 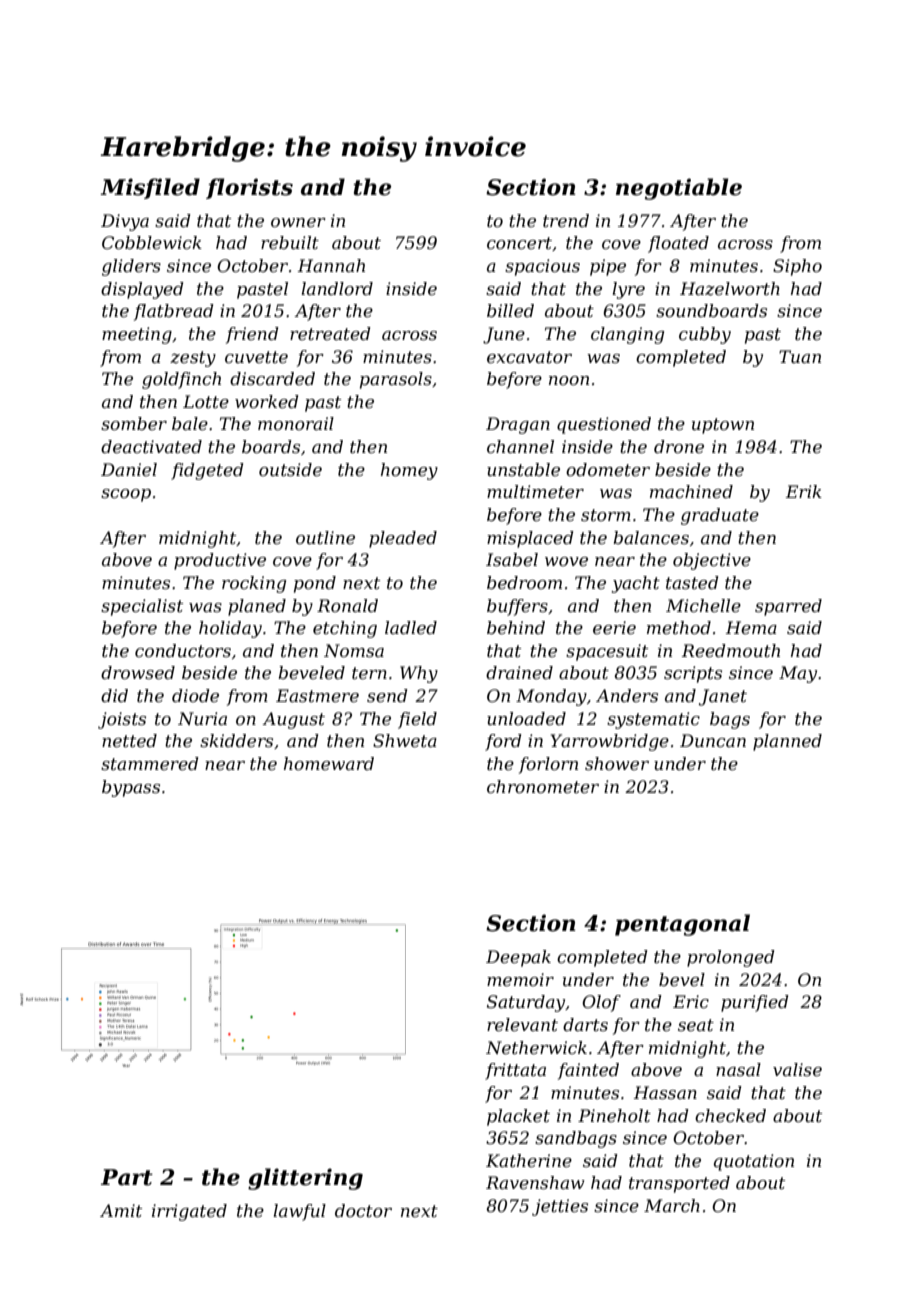 I want to click on glittering, so click(x=305, y=1179).
